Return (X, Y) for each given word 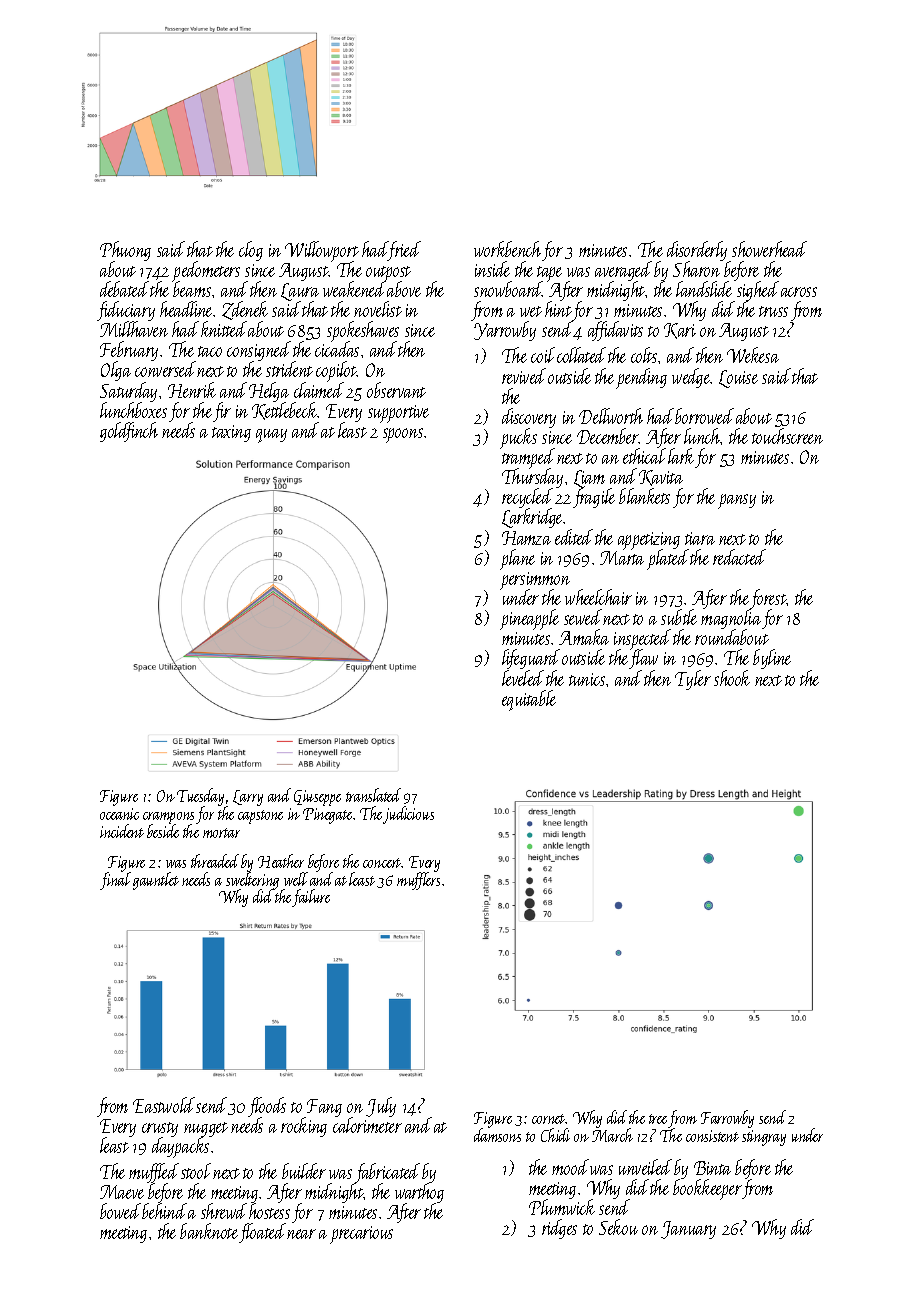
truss (773, 311)
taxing (231, 433)
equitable (529, 700)
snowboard (508, 289)
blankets (644, 496)
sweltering (252, 881)
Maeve (122, 1192)
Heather (281, 861)
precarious (361, 1235)
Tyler (693, 680)
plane (517, 559)
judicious (408, 815)
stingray (764, 1138)
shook (732, 678)
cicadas (337, 349)
